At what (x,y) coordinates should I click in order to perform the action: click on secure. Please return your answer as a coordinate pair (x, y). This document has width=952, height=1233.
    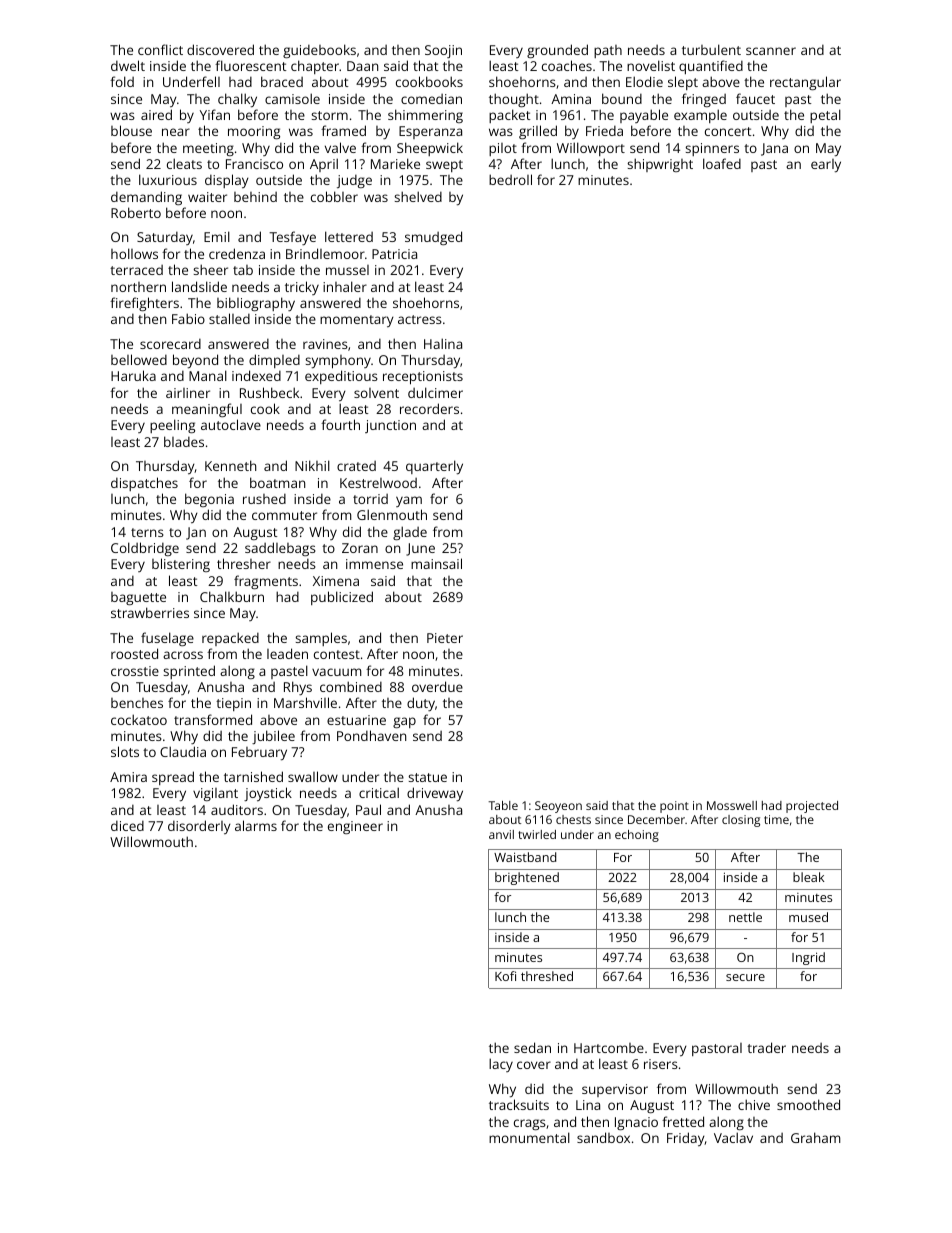
    Looking at the image, I should click on (745, 977).
